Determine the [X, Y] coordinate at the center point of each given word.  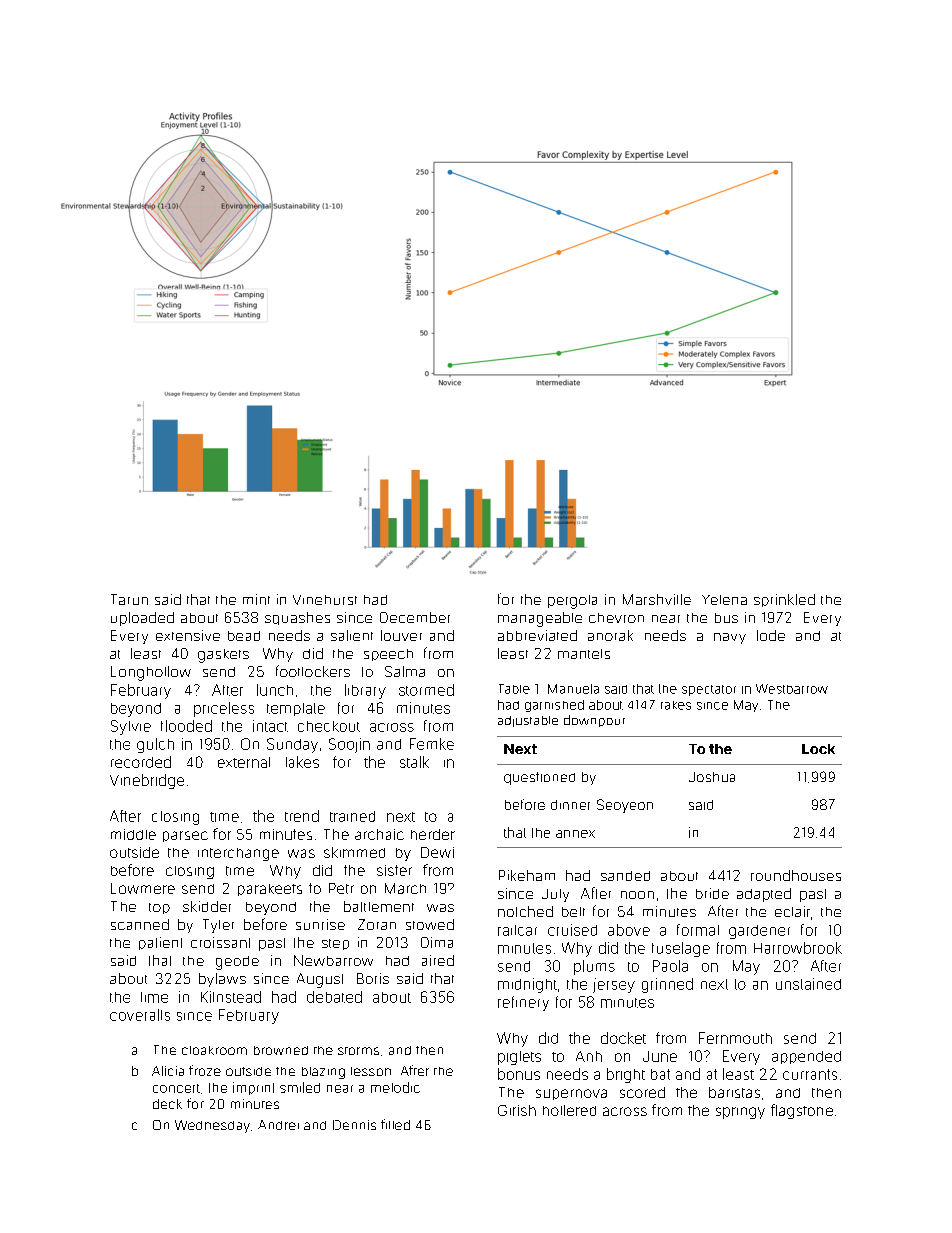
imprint [253, 1088]
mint [256, 599]
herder [433, 834]
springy [740, 1113]
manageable [540, 619]
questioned [539, 778]
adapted [764, 895]
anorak [610, 635]
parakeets [270, 890]
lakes [302, 762]
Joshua [712, 777]
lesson [371, 1071]
